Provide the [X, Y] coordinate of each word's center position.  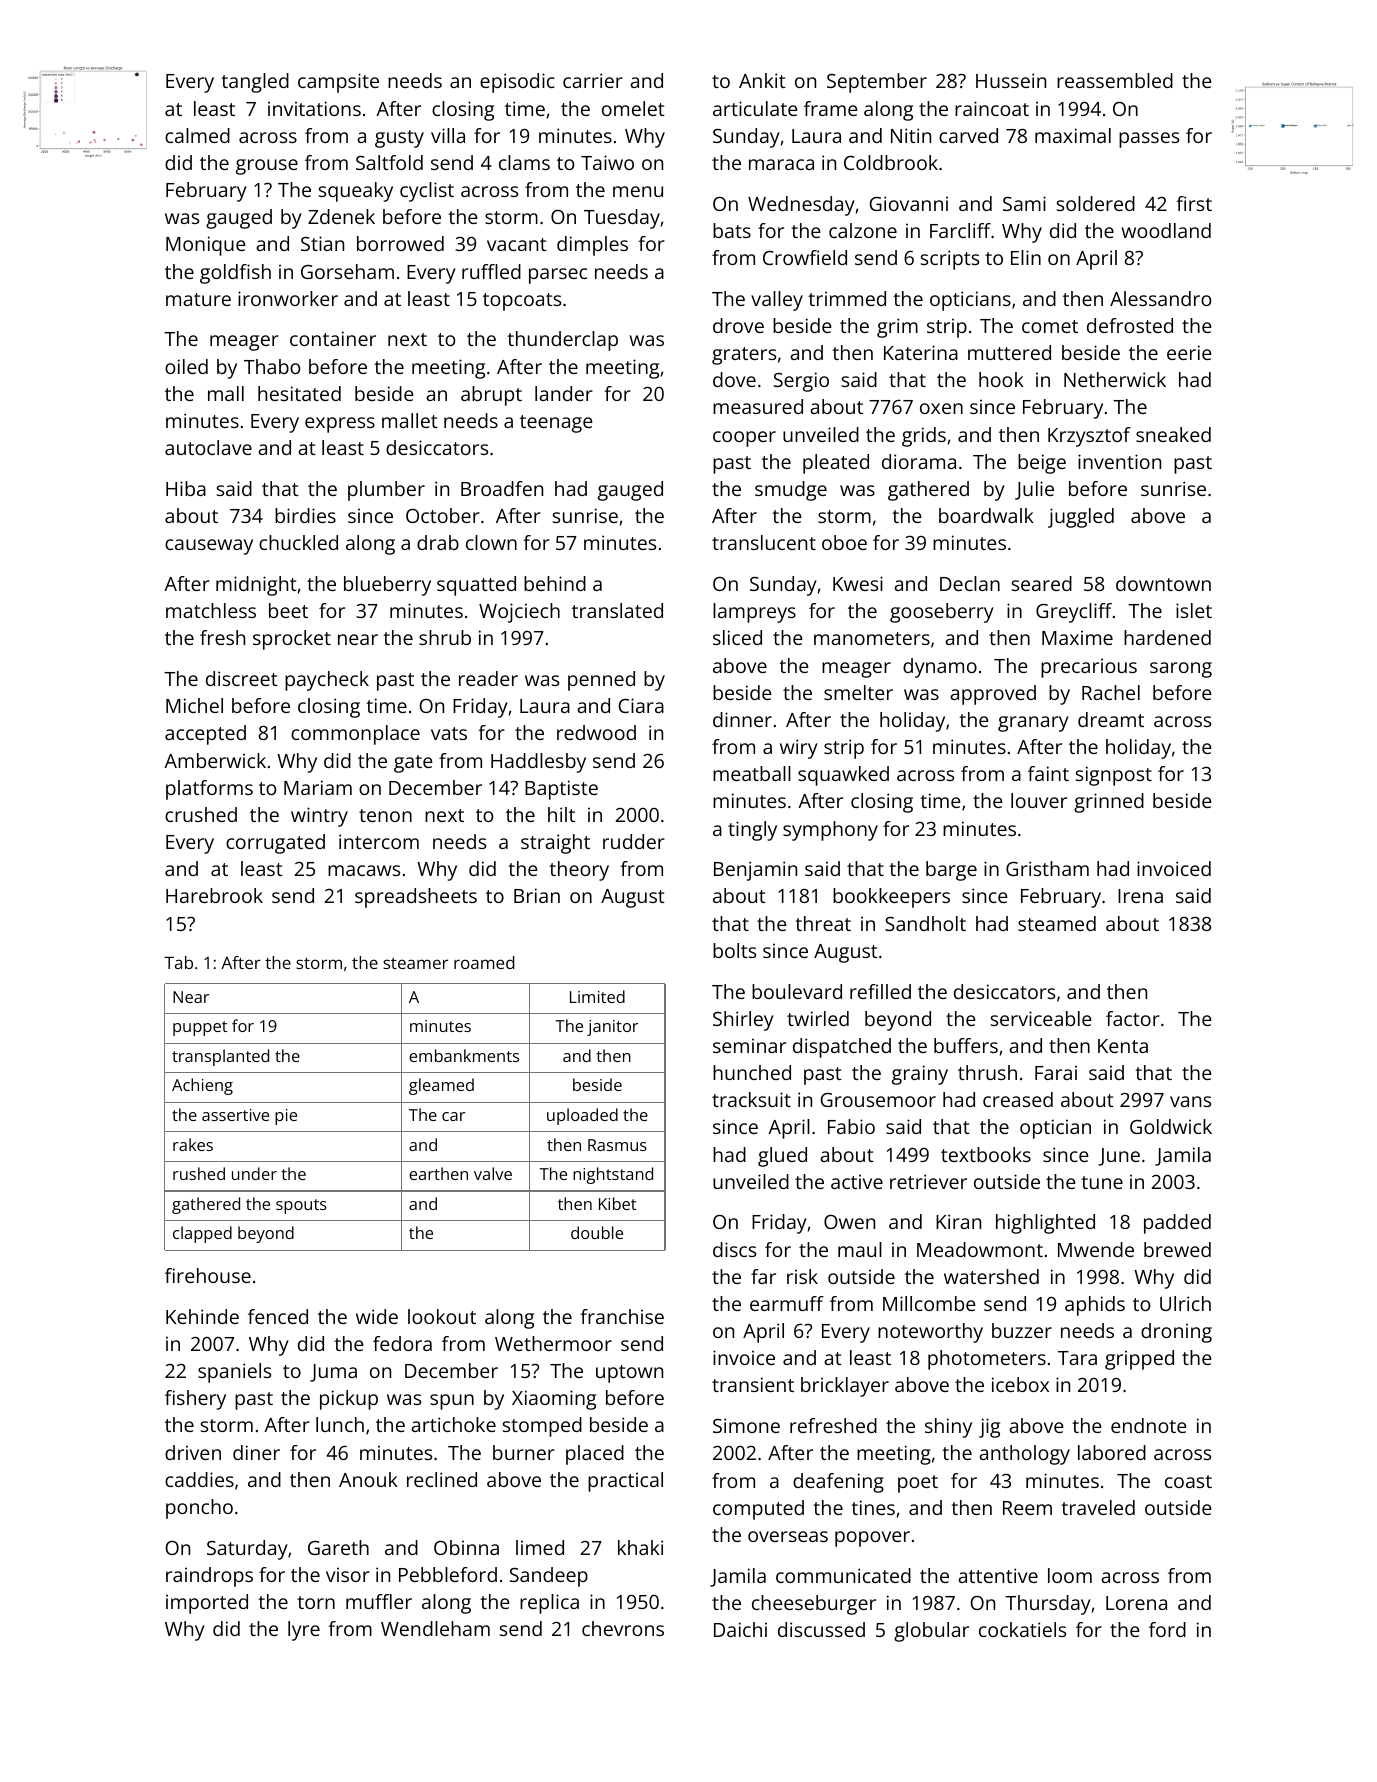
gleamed [441, 1086]
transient [753, 1384]
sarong [1181, 670]
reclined [442, 1479]
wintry [319, 817]
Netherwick [1115, 379]
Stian [322, 243]
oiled [186, 366]
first [1194, 203]
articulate [755, 108]
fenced [278, 1316]
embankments [464, 1055]
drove [738, 325]
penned [601, 681]
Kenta [1123, 1046]
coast [1188, 1481]
